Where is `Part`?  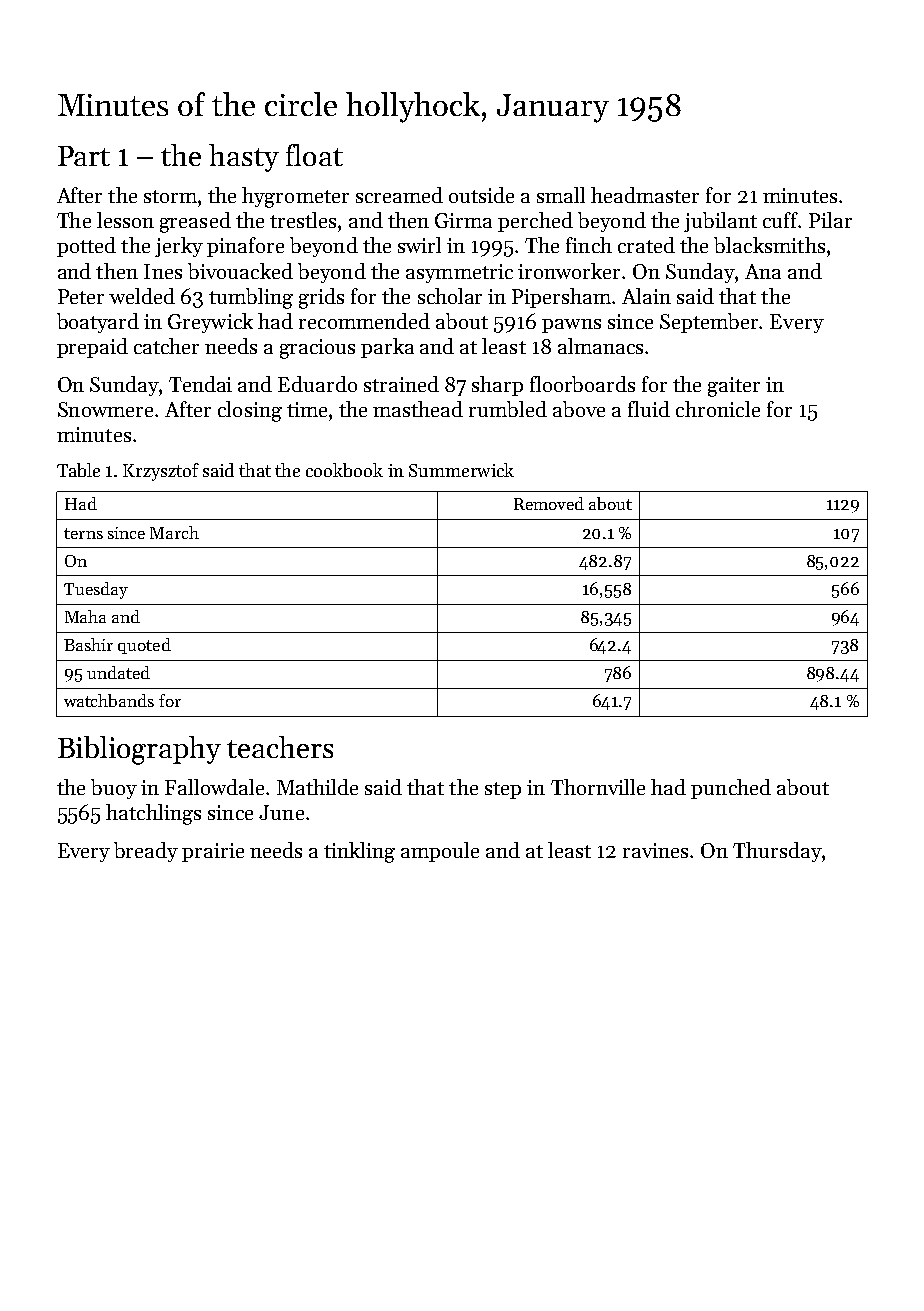 Part is located at coordinates (84, 156).
